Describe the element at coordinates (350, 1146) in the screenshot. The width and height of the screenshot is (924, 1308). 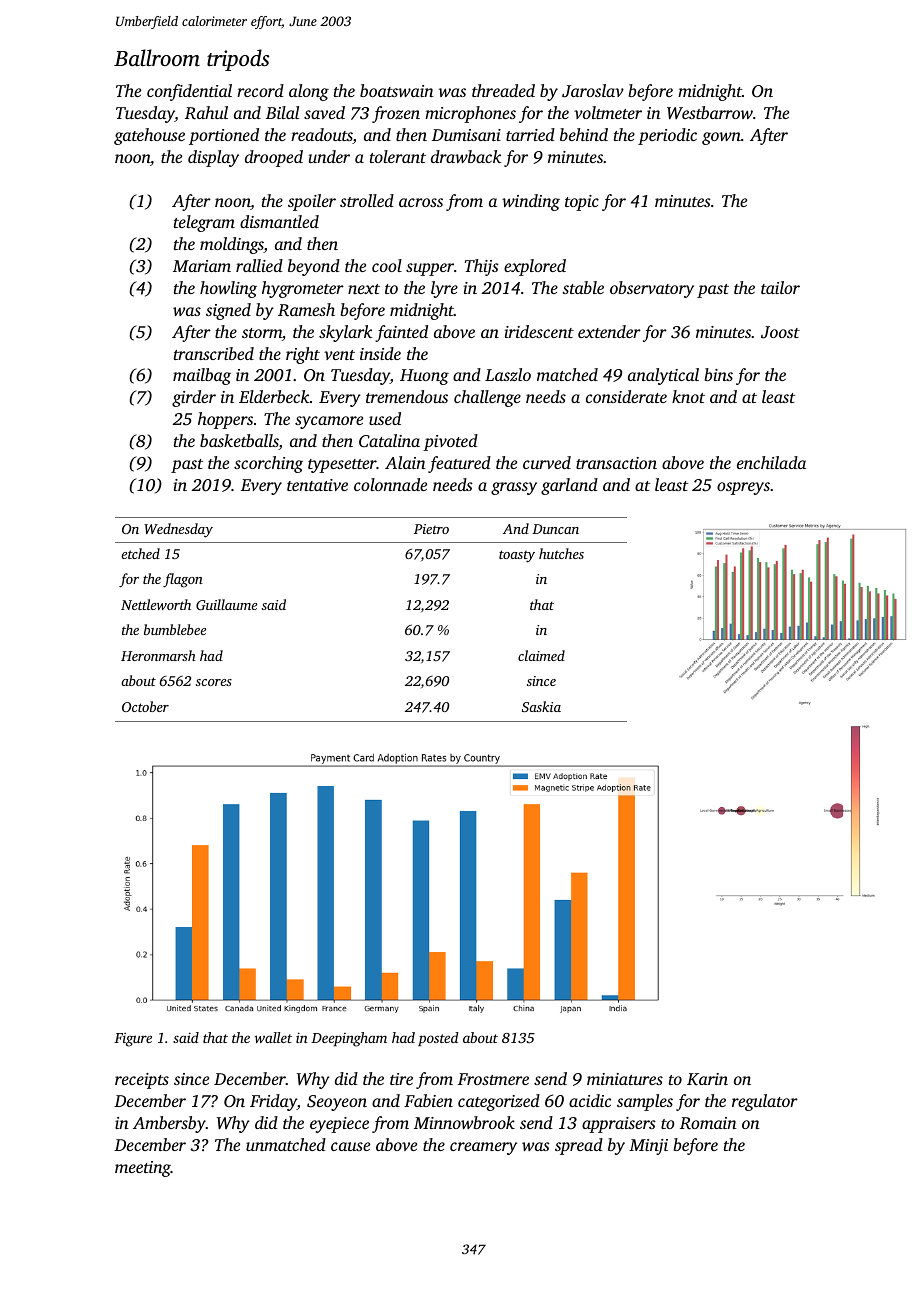
I see `cause` at that location.
